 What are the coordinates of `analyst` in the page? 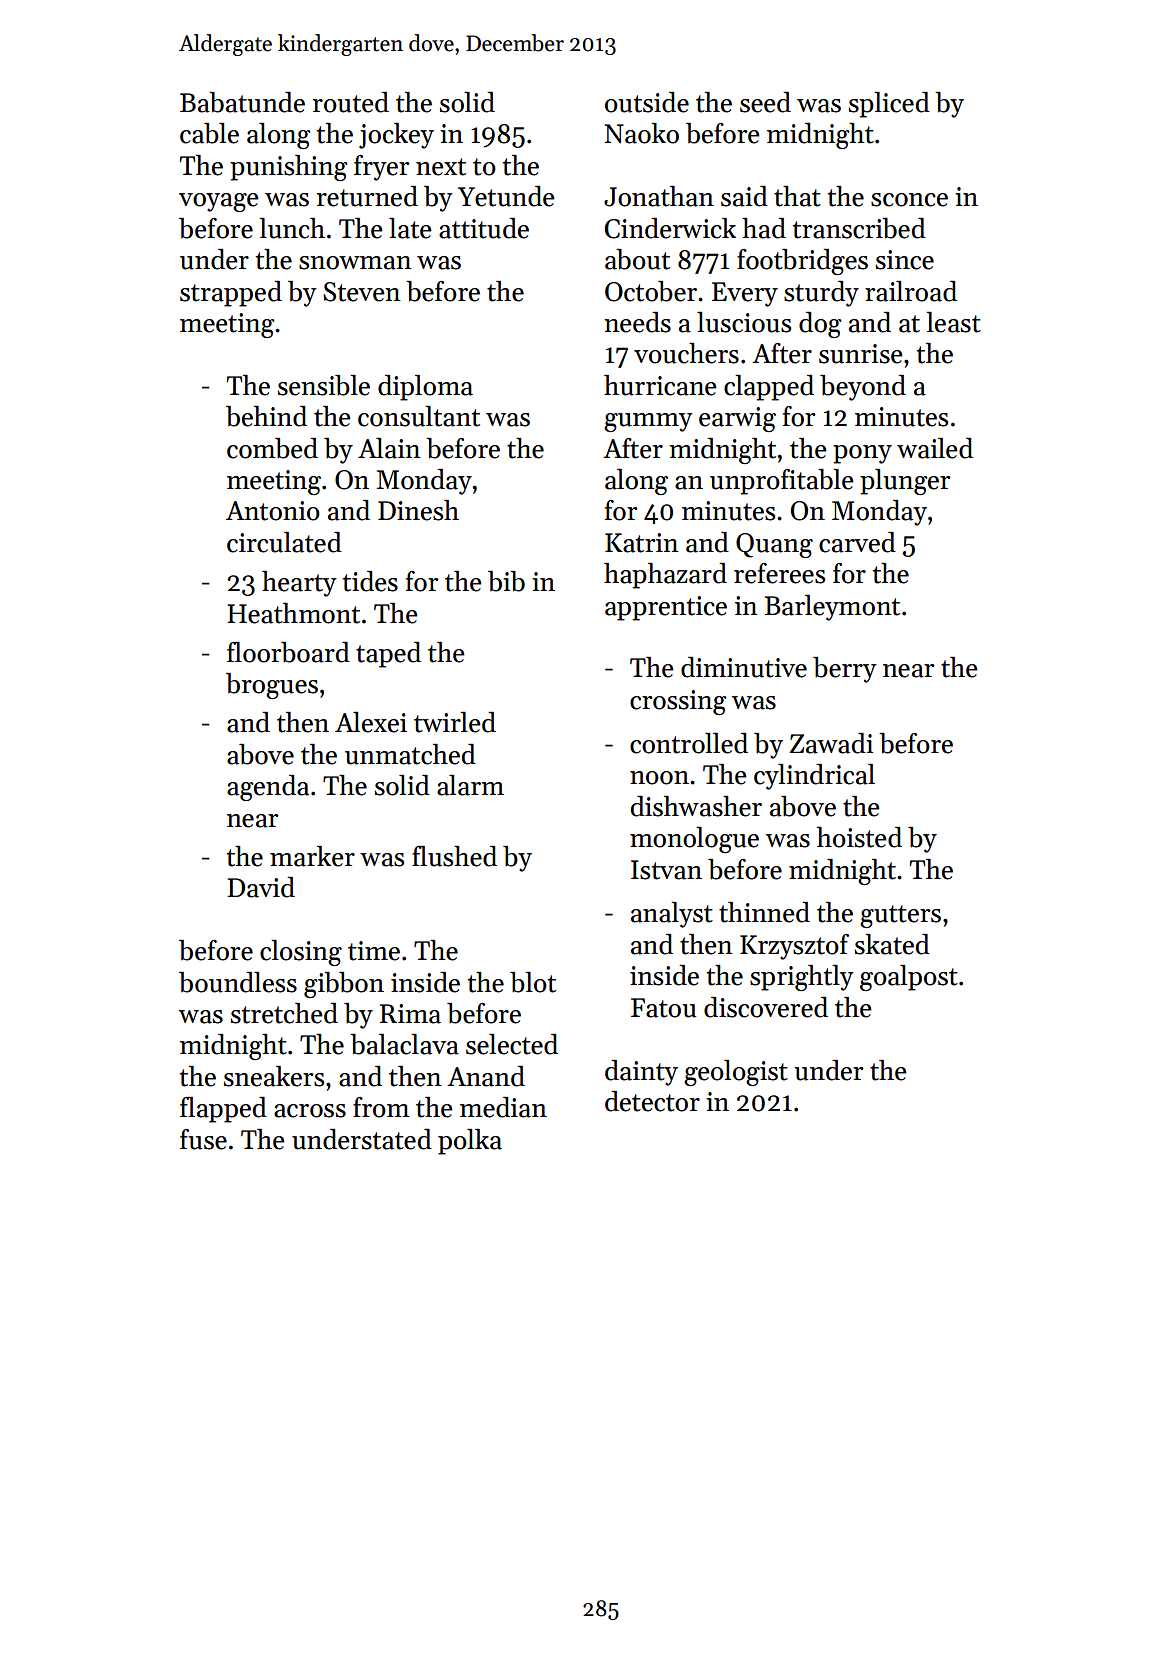 It's located at (672, 915).
